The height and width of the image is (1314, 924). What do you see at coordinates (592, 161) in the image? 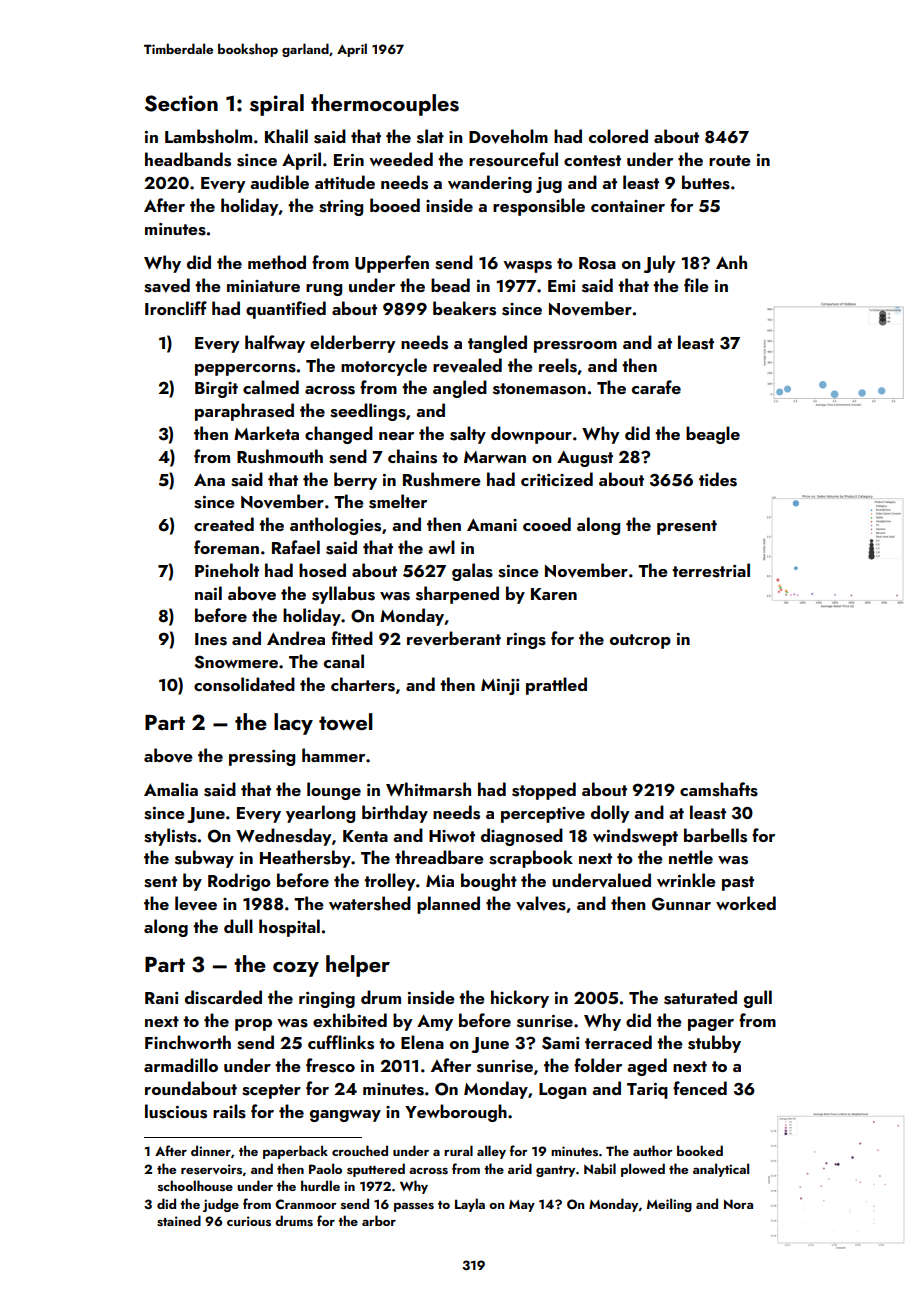
I see `contest` at bounding box center [592, 161].
